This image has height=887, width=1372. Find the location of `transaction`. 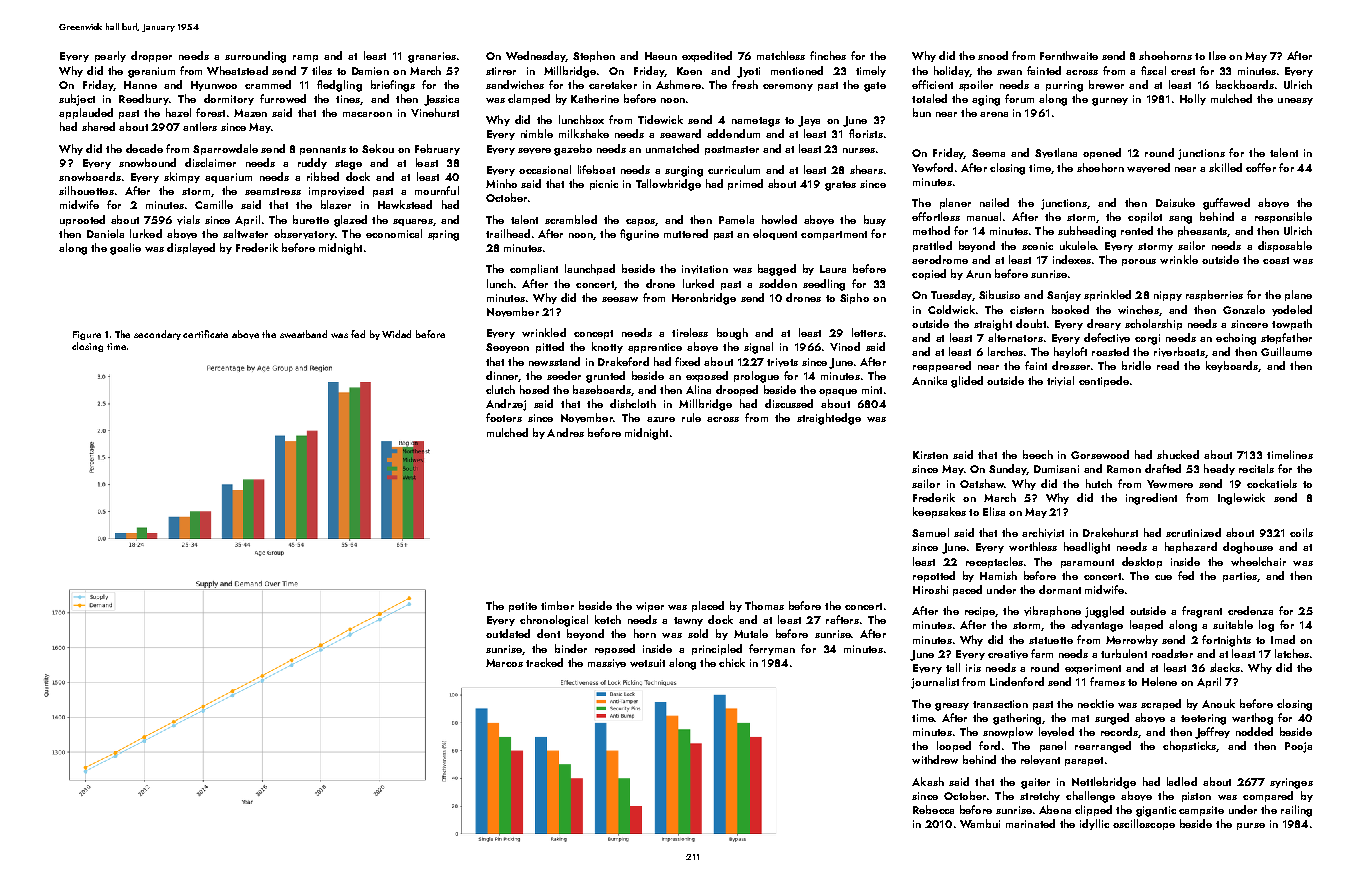

transaction is located at coordinates (1000, 704).
